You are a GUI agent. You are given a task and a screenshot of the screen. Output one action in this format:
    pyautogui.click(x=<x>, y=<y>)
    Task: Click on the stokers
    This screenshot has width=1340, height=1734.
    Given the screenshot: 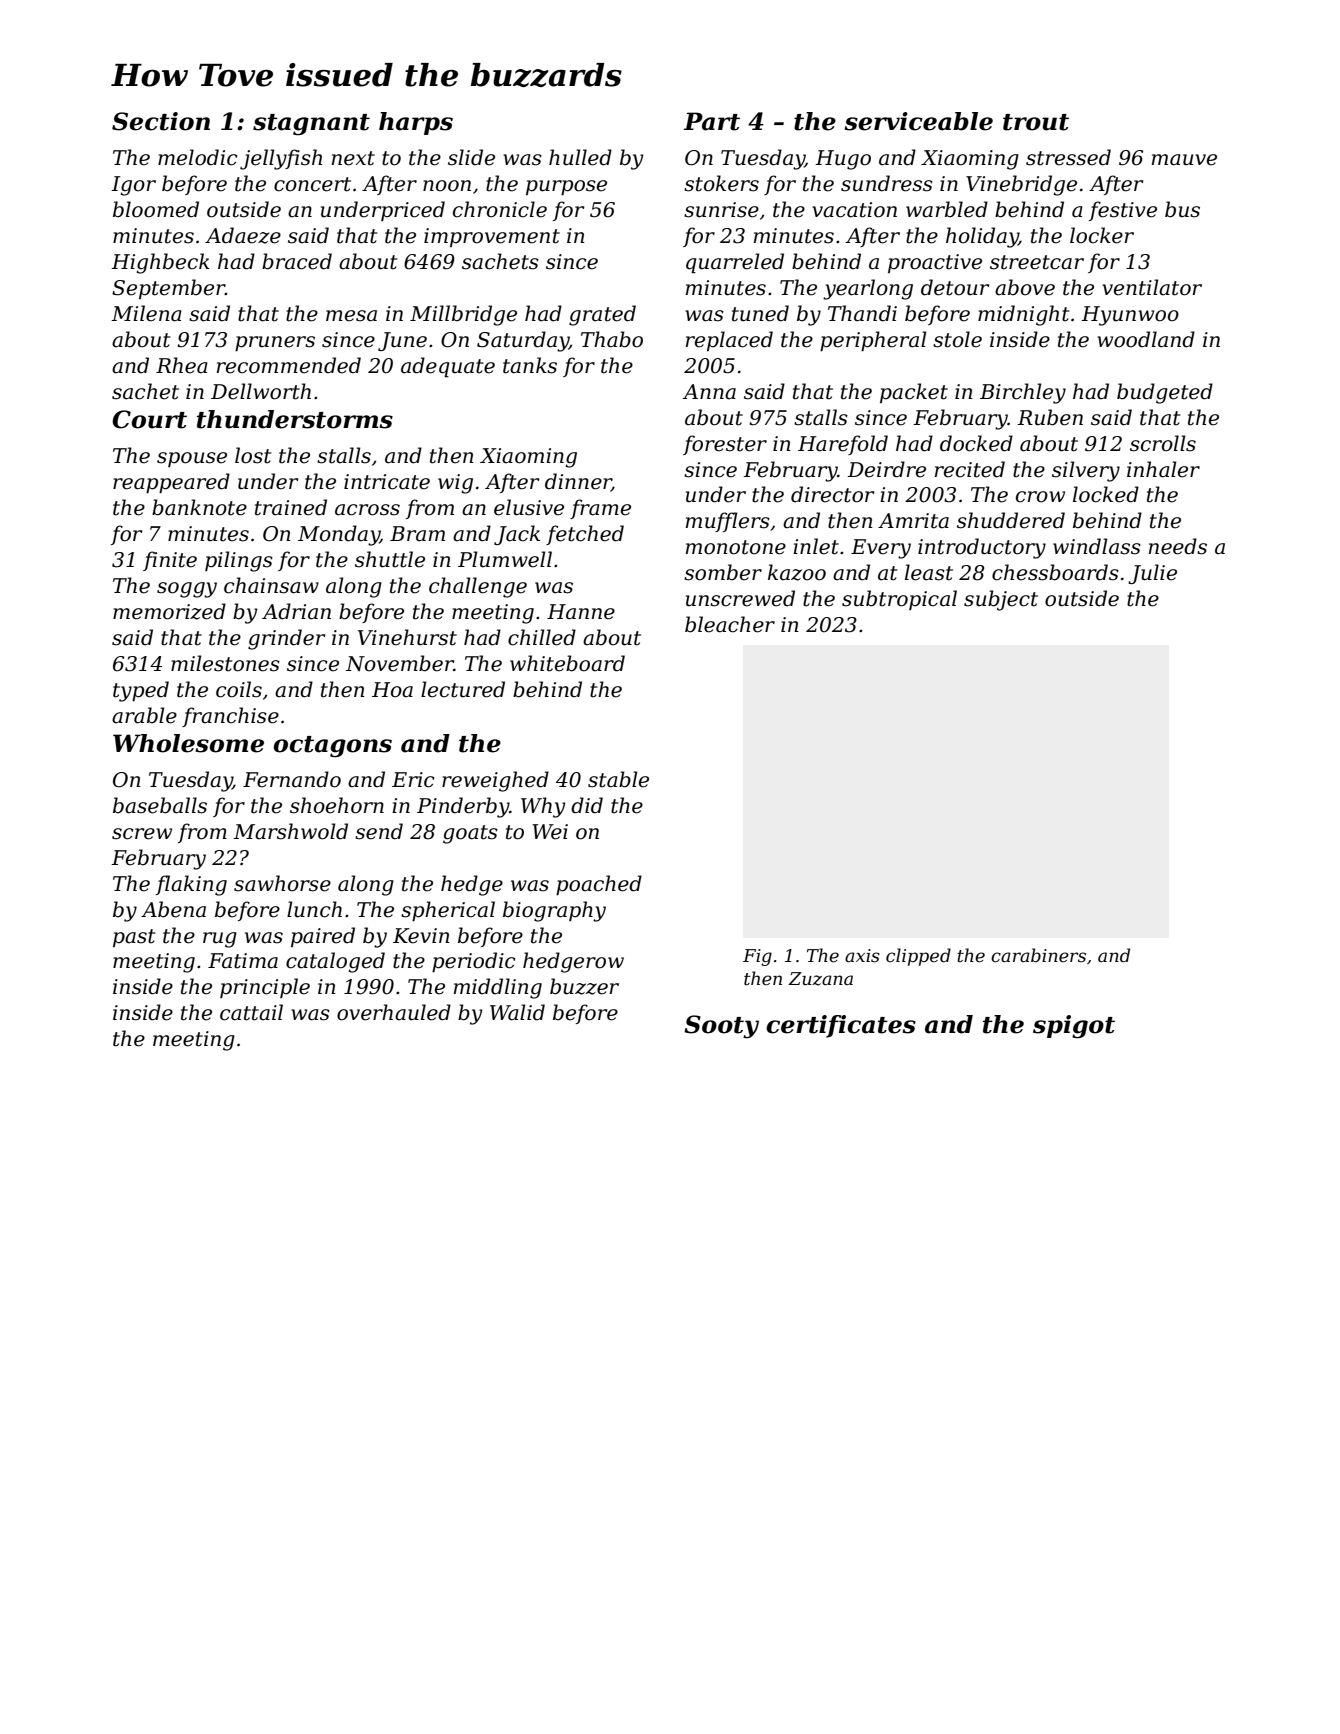 What is the action you would take?
    pyautogui.click(x=721, y=183)
